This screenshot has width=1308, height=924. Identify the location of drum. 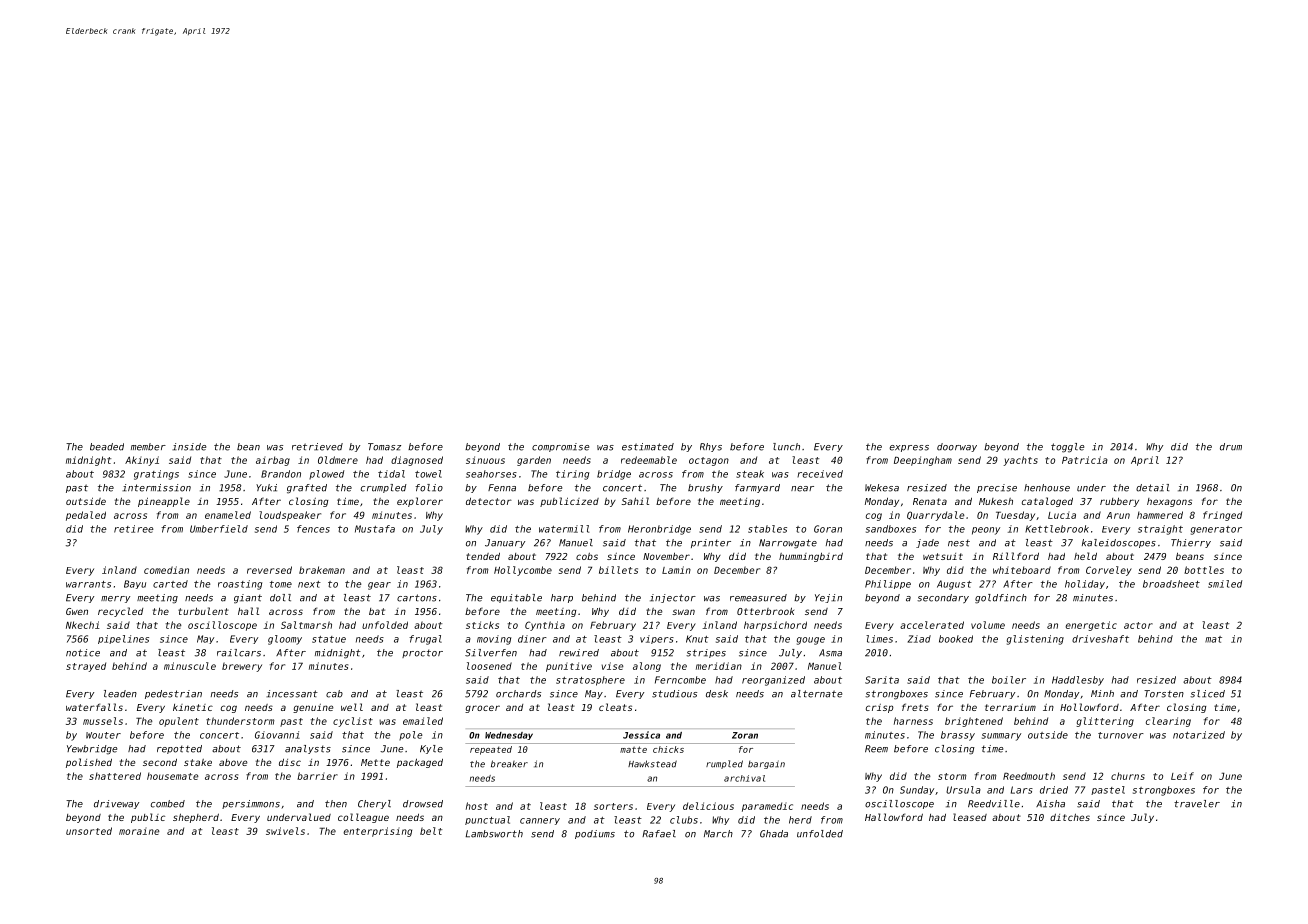
(1231, 447).
